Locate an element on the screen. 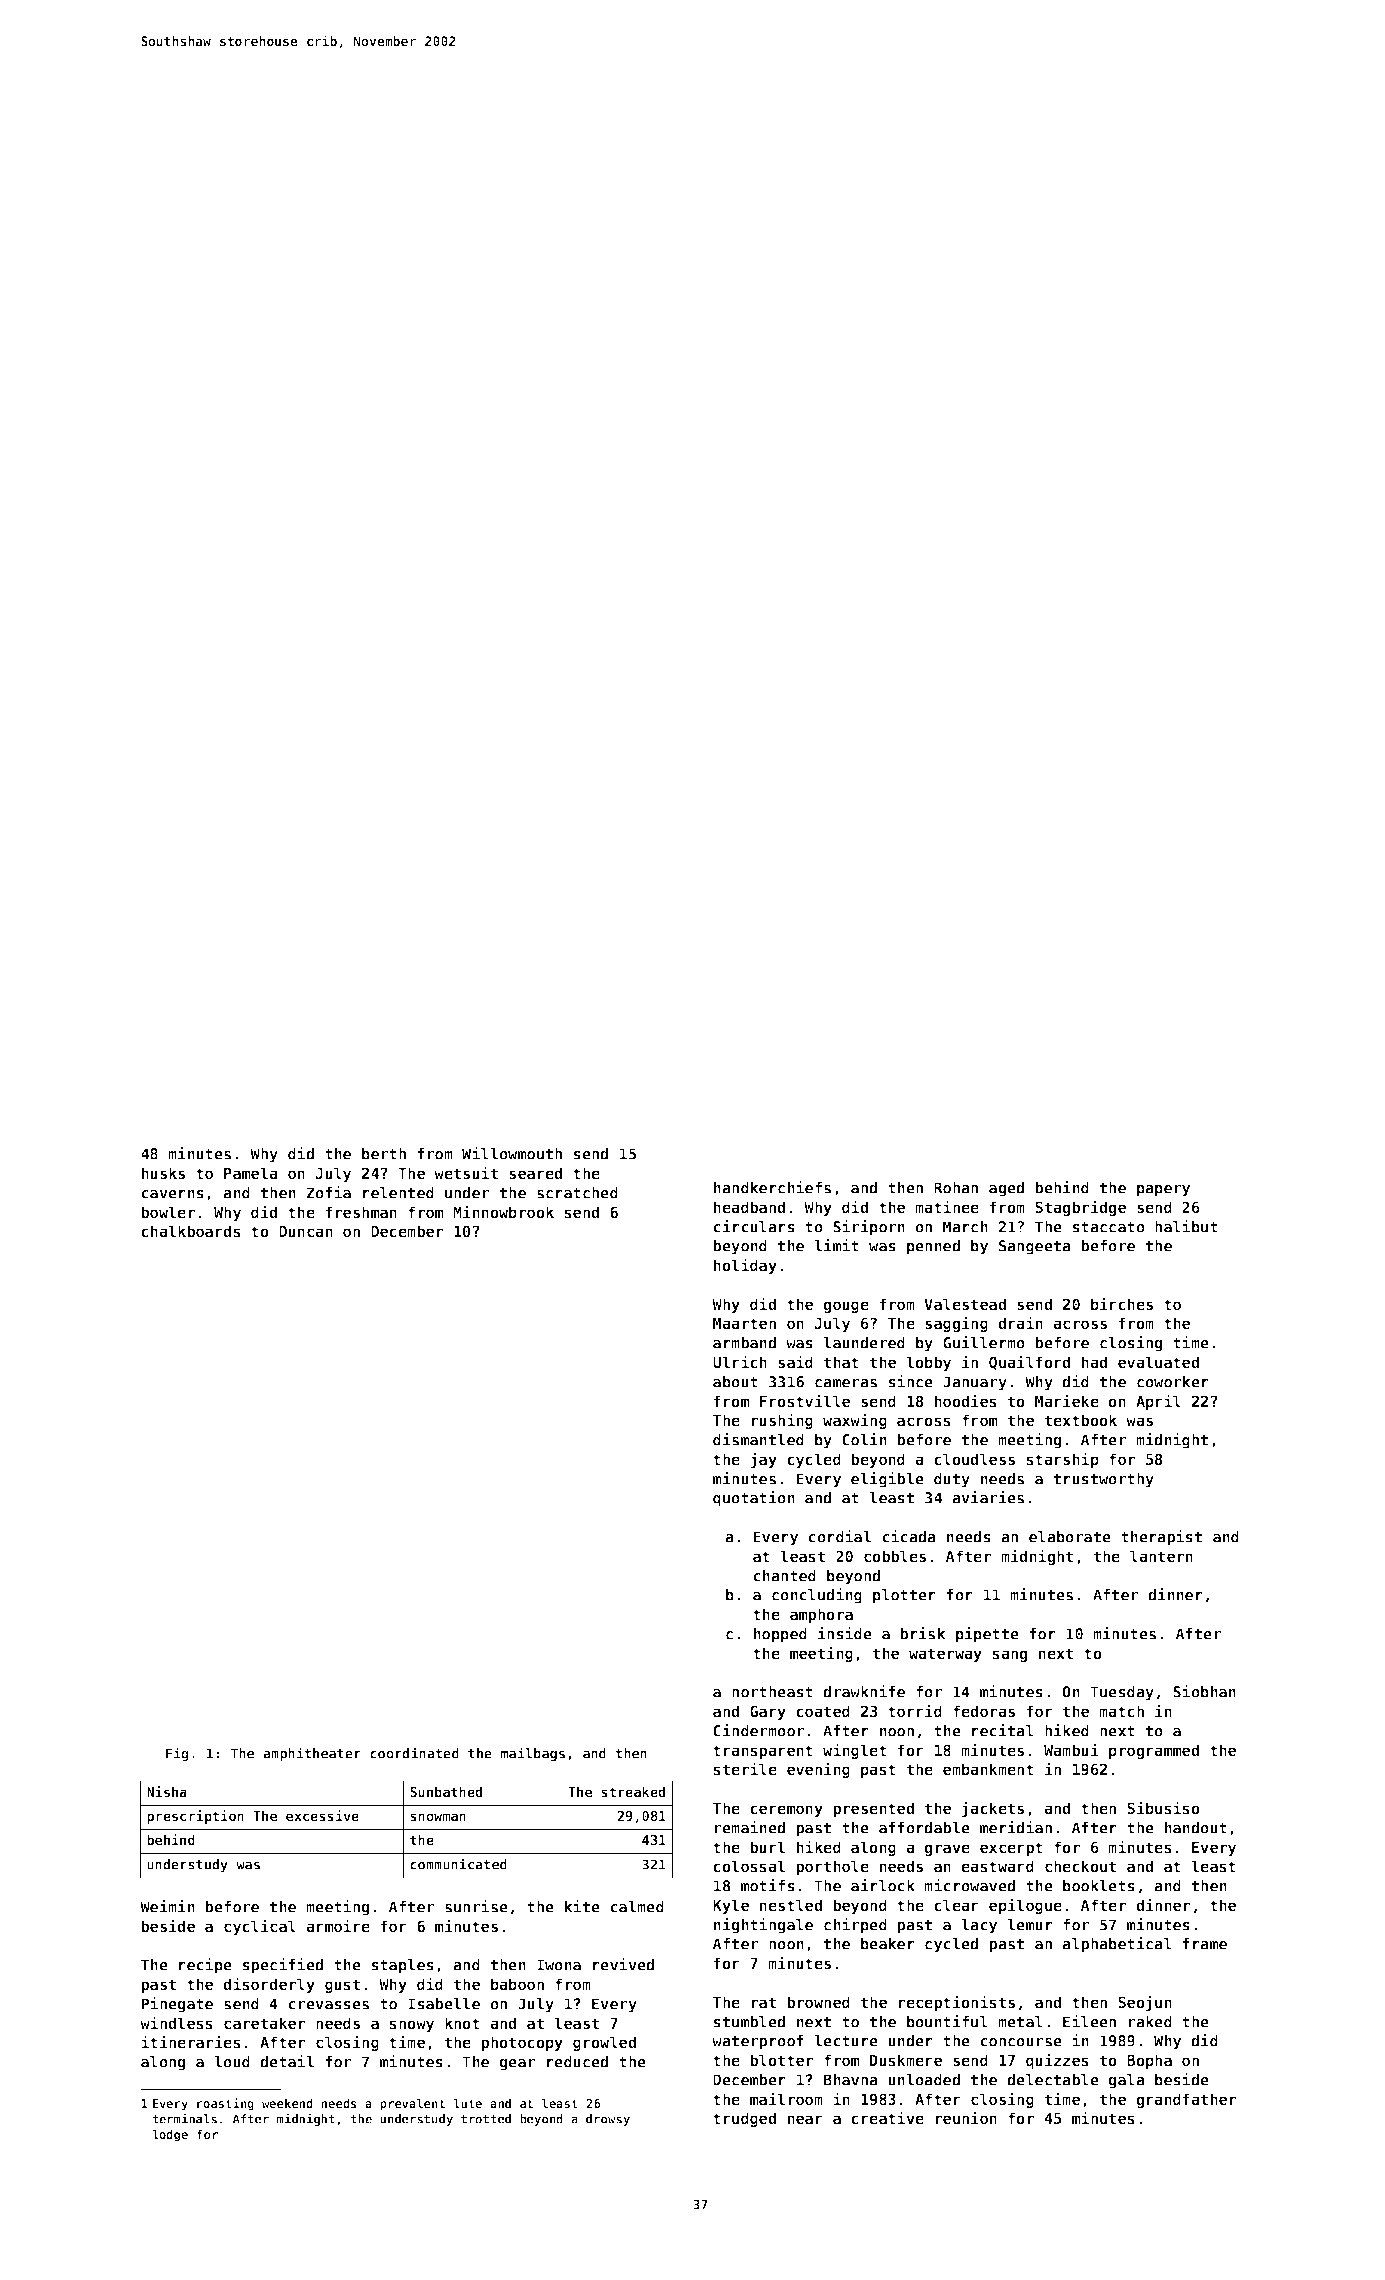  about is located at coordinates (735, 1382).
